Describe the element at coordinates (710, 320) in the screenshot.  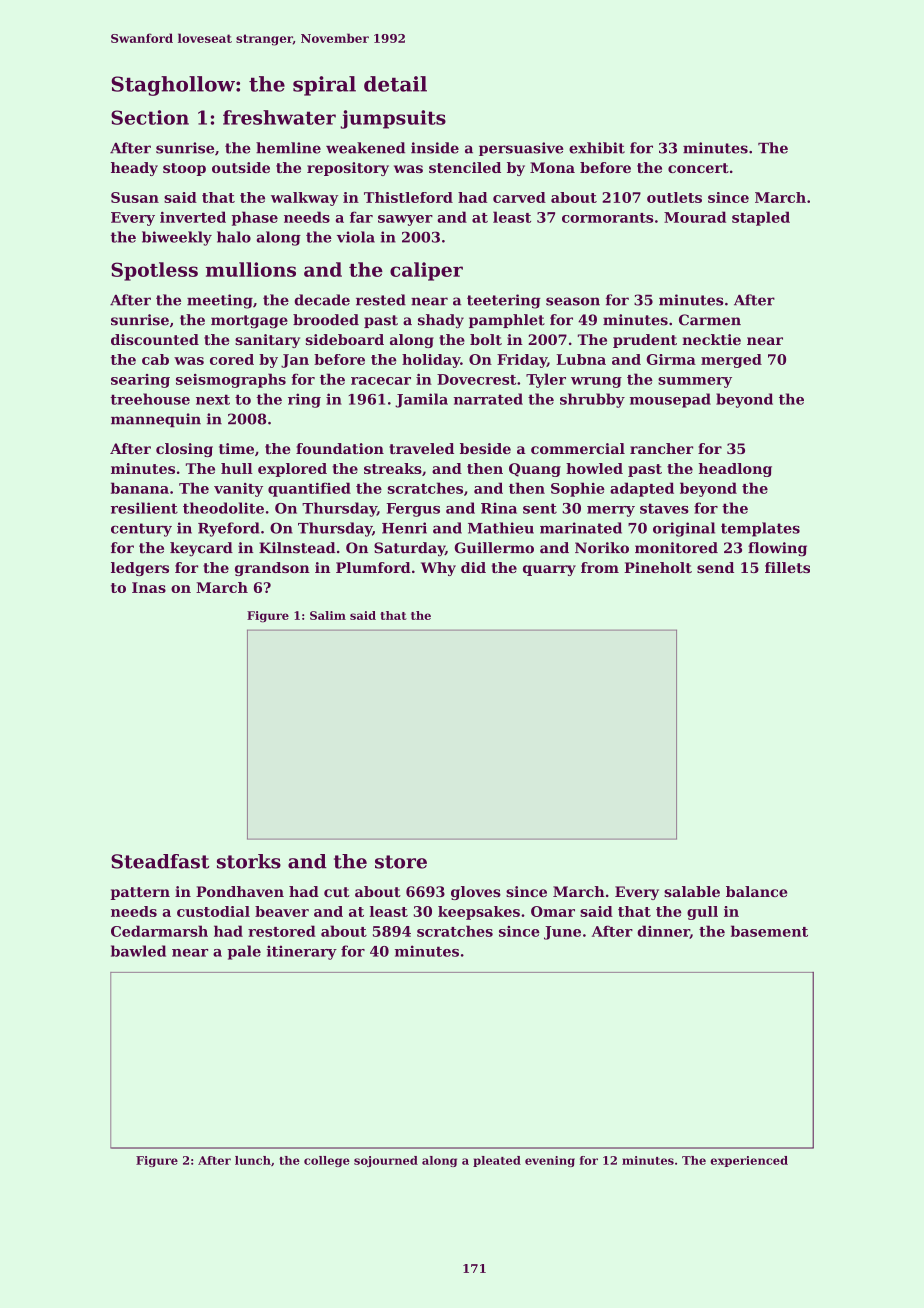
I see `Carmen` at that location.
